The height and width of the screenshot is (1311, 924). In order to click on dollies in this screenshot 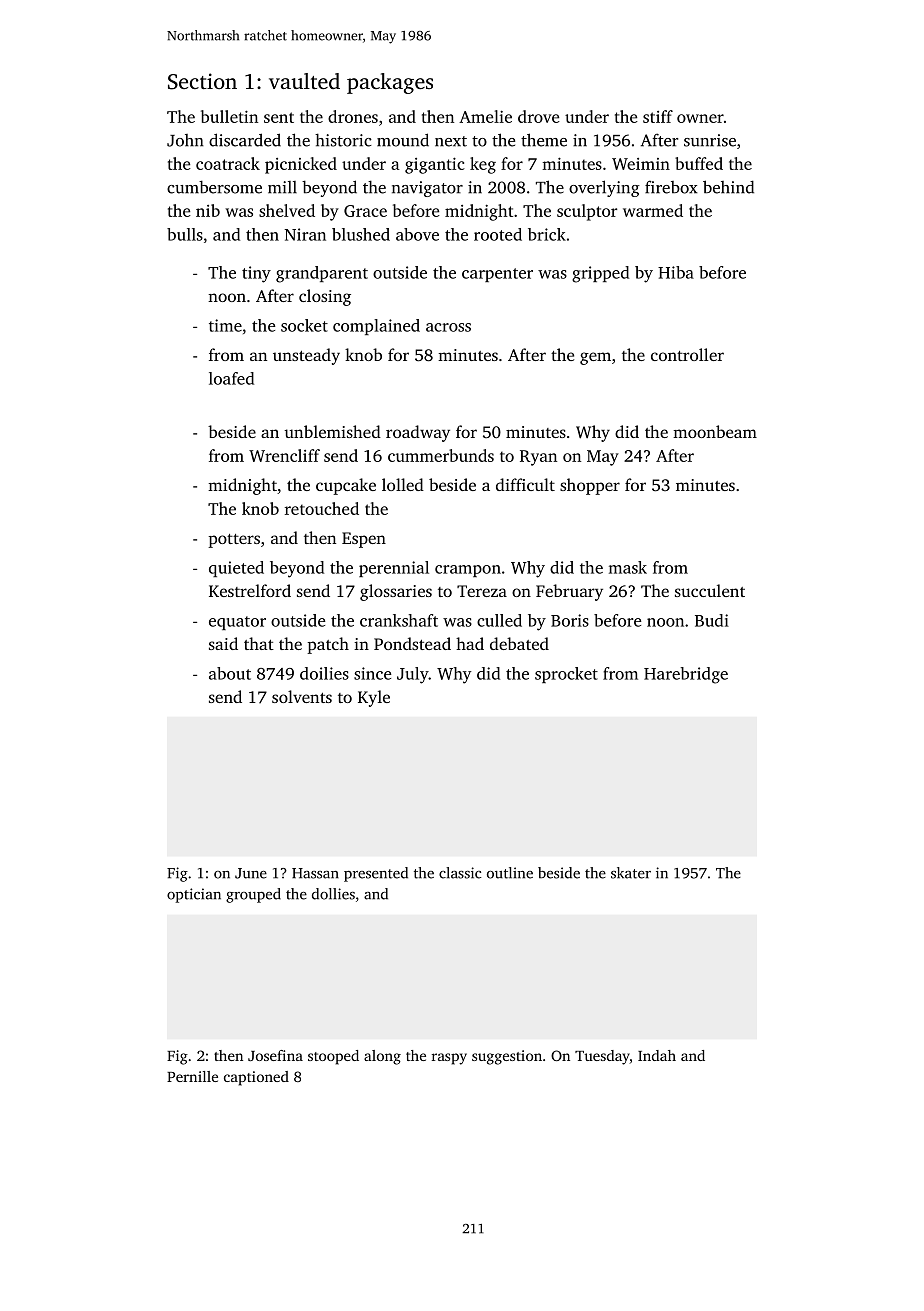, I will do `click(333, 894)`.
